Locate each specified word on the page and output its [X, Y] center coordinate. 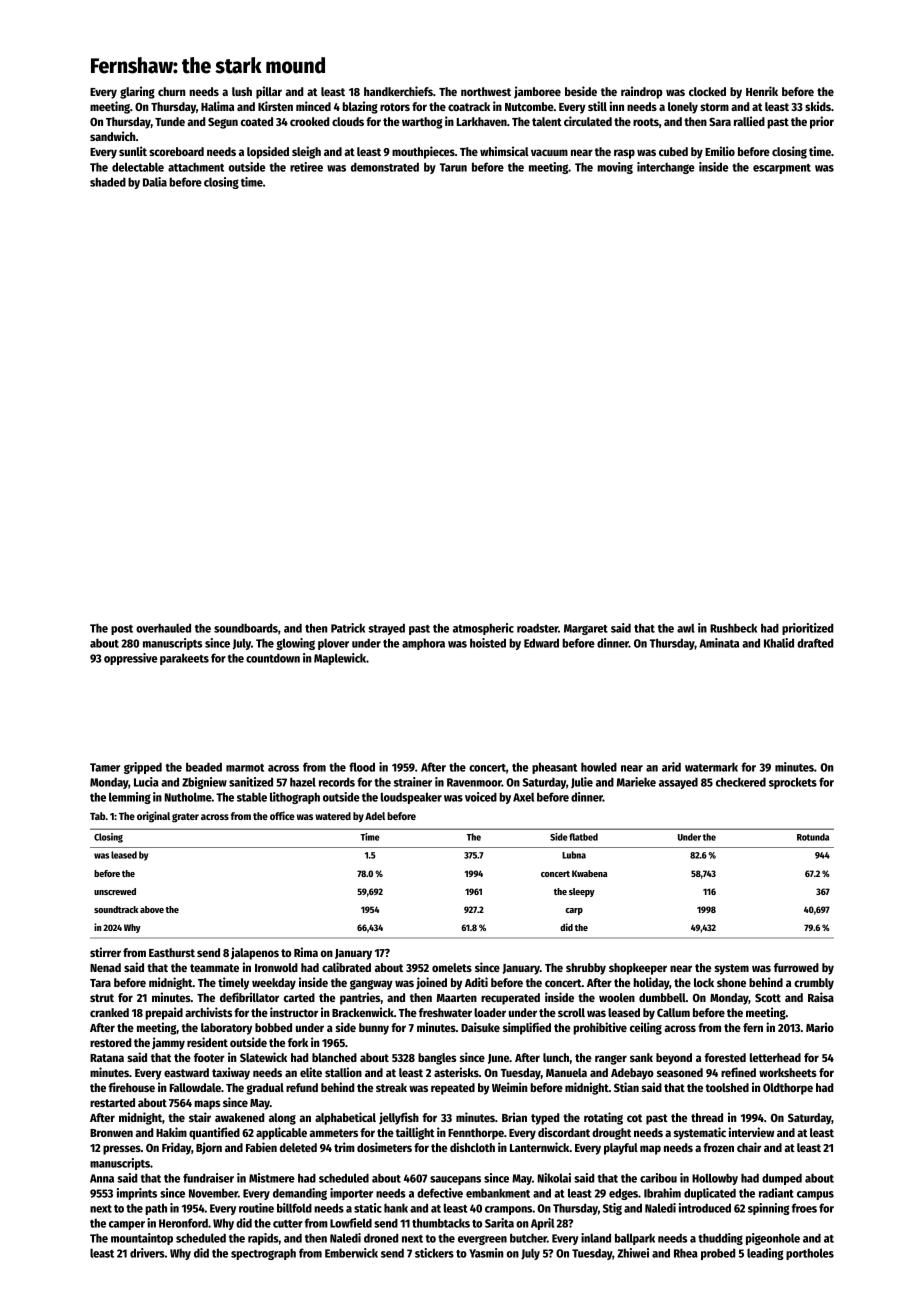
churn [172, 91]
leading [765, 1254]
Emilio [720, 151]
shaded [108, 182]
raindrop [642, 92]
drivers [147, 1253]
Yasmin [486, 1253]
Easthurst [172, 952]
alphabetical [345, 1118]
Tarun [453, 167]
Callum [673, 1012]
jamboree [537, 92]
